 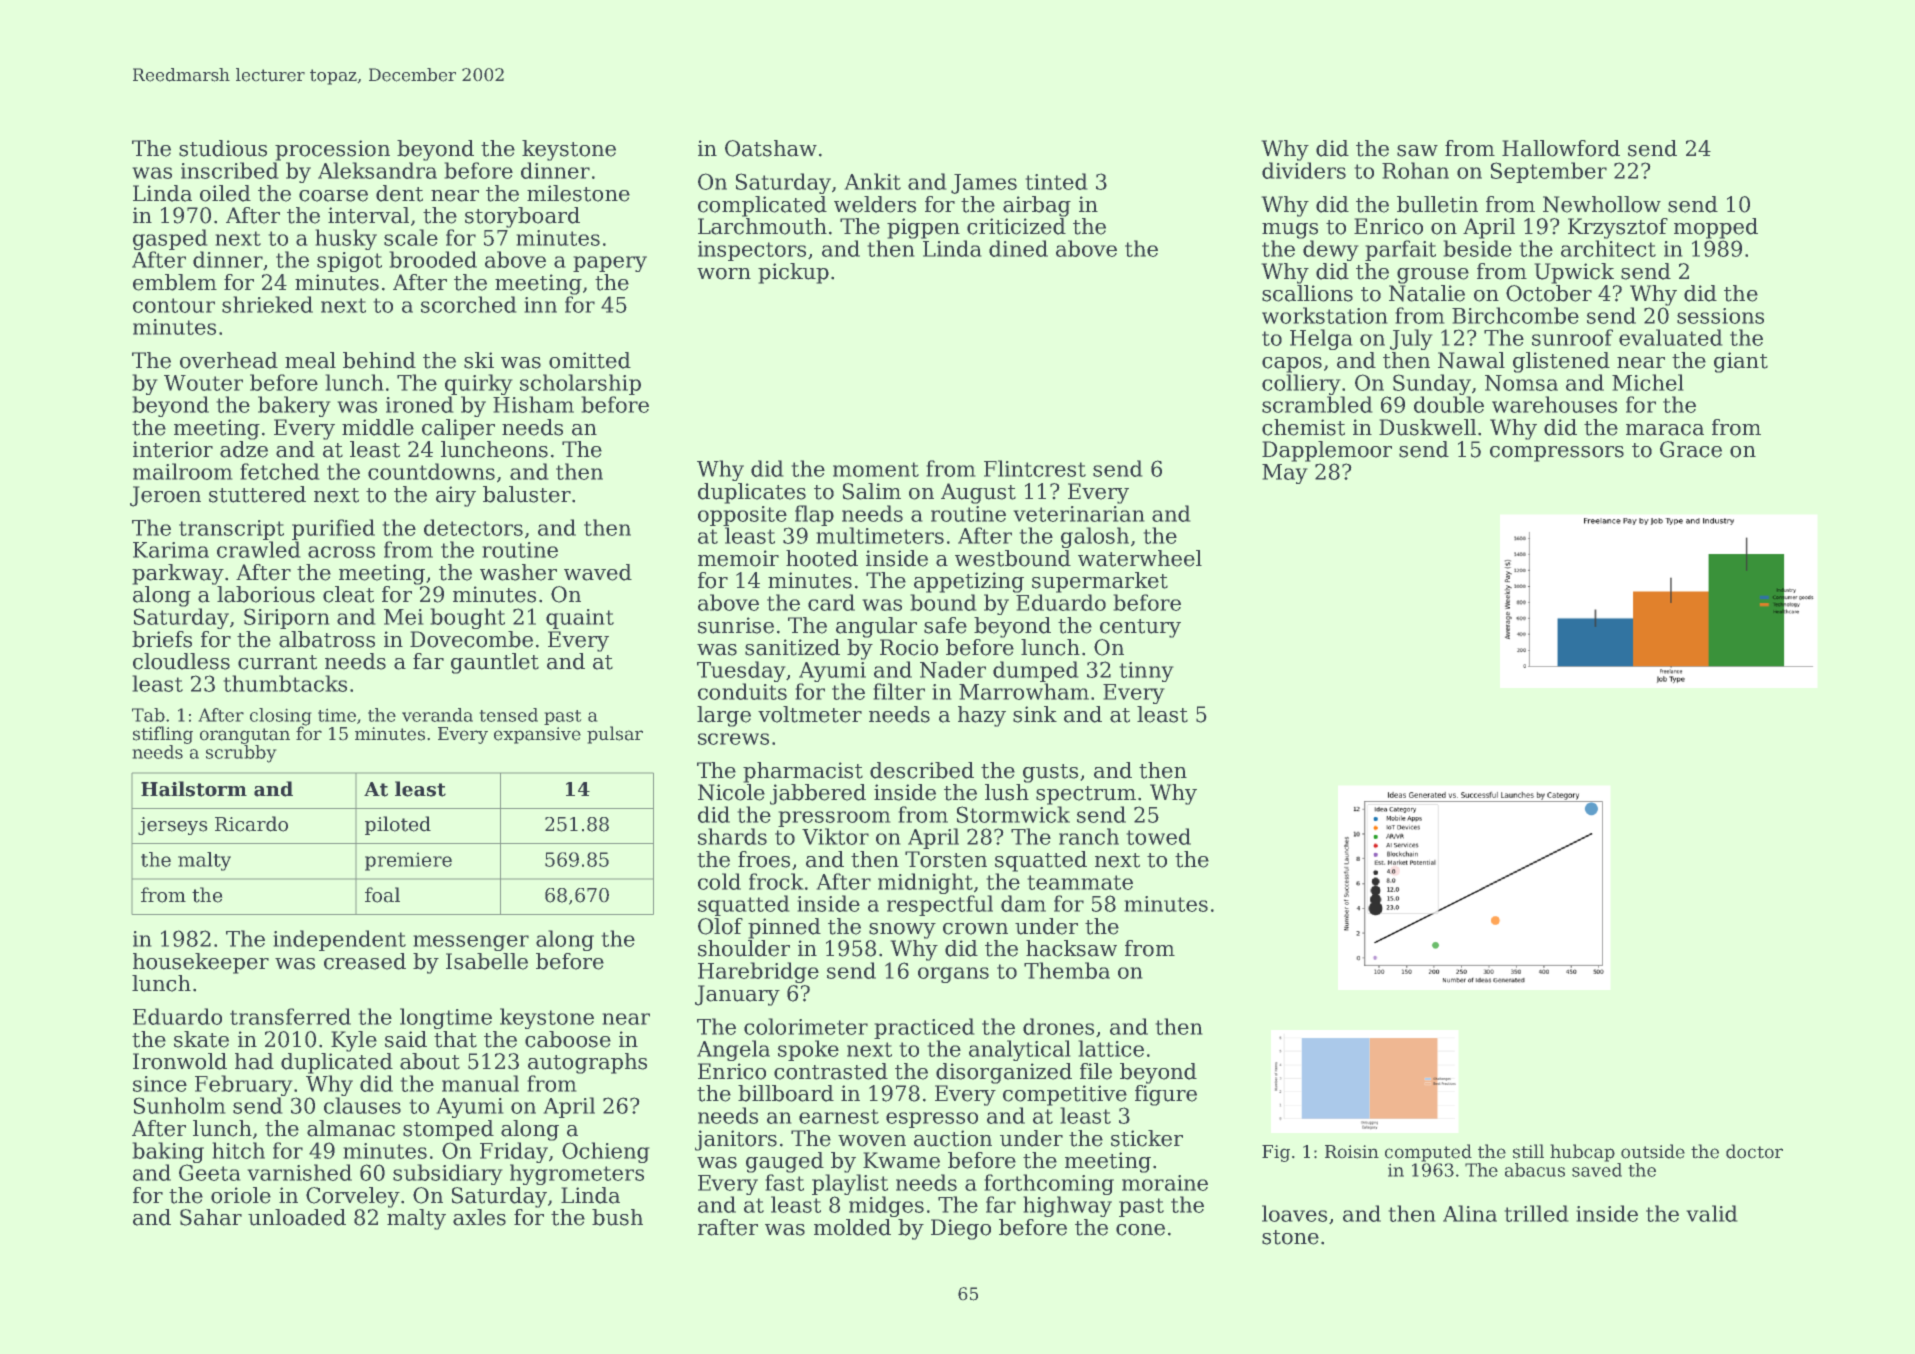 I want to click on sunrise, so click(x=736, y=625).
